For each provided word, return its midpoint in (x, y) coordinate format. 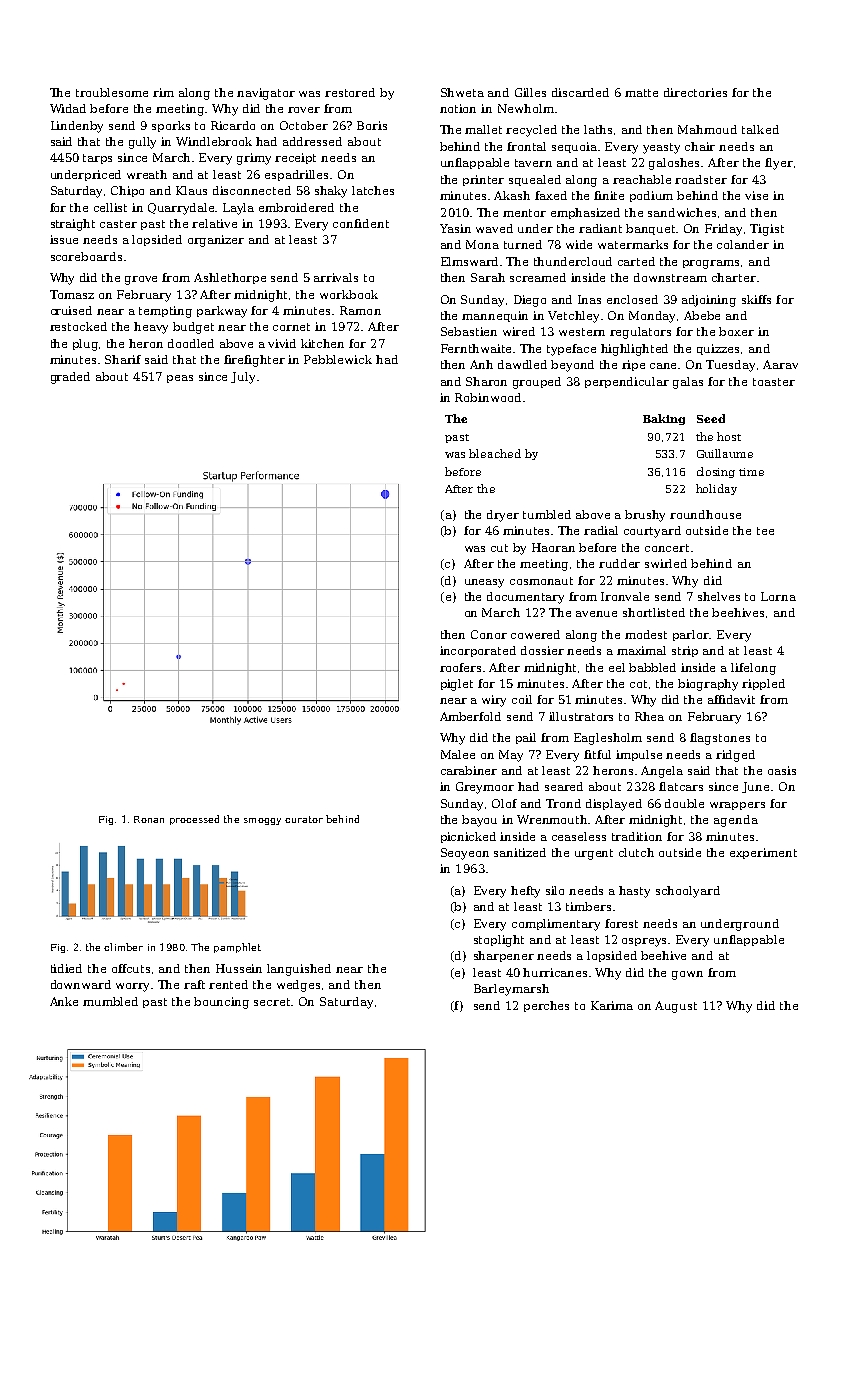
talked (760, 129)
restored (350, 92)
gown (687, 975)
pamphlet (237, 948)
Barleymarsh (511, 990)
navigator (266, 94)
